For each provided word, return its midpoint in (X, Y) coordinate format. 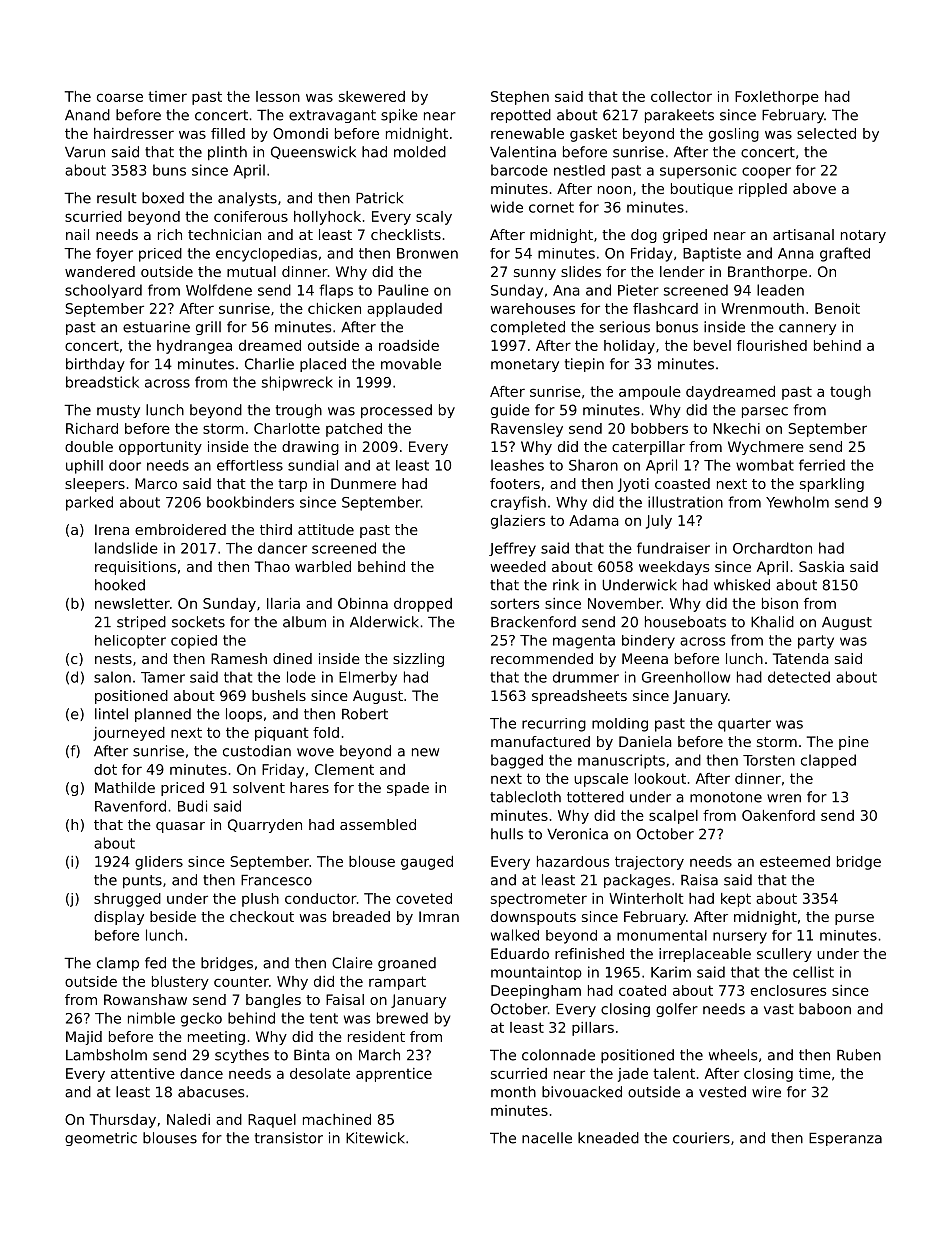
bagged (517, 761)
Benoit (837, 308)
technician (224, 234)
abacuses (211, 1092)
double (89, 446)
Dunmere (363, 483)
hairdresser (134, 133)
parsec (765, 412)
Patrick (379, 198)
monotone (726, 797)
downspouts (533, 918)
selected (826, 133)
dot (105, 769)
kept (736, 900)
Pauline (403, 290)
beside (173, 916)
